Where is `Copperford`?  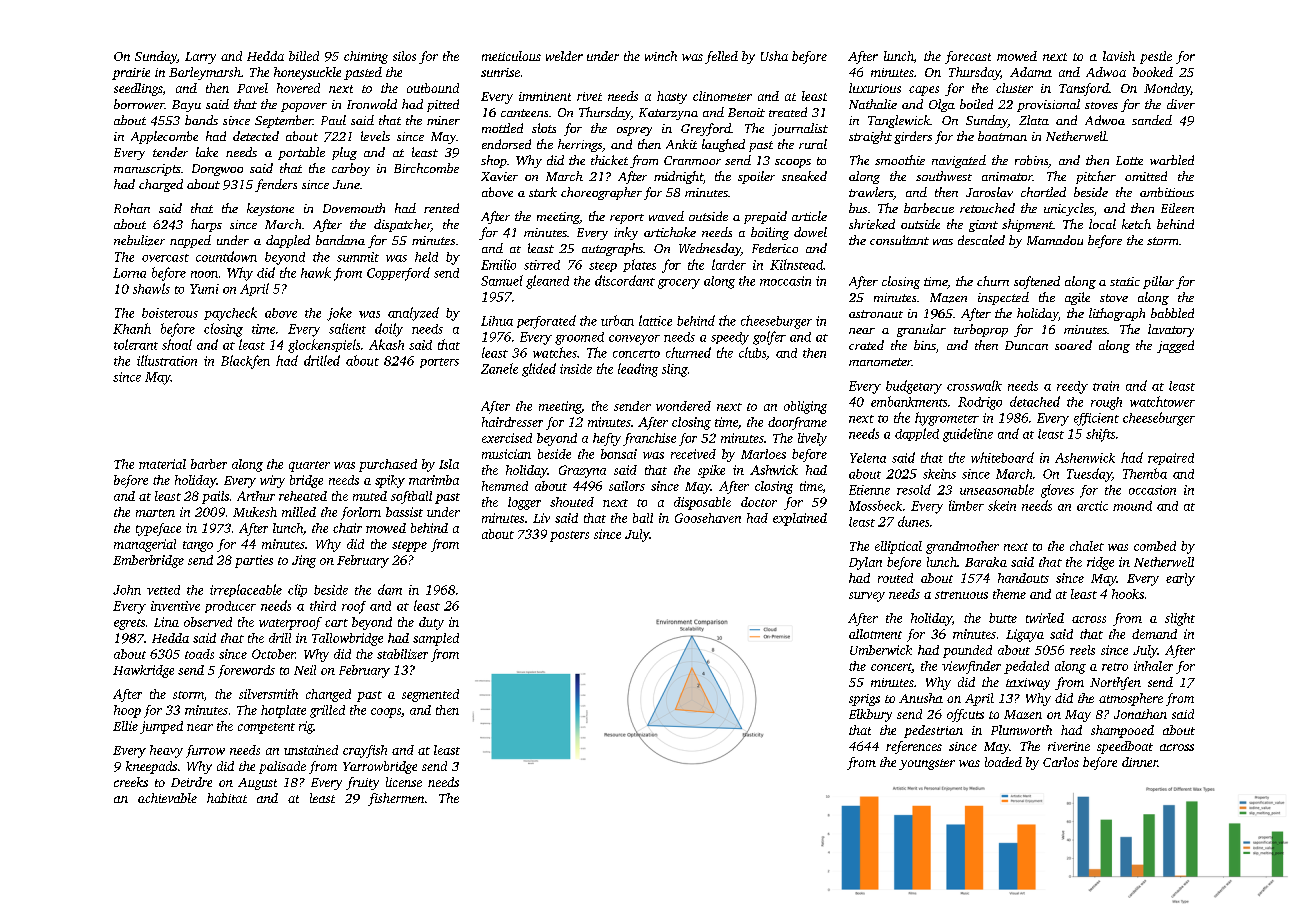 Copperford is located at coordinates (398, 274).
